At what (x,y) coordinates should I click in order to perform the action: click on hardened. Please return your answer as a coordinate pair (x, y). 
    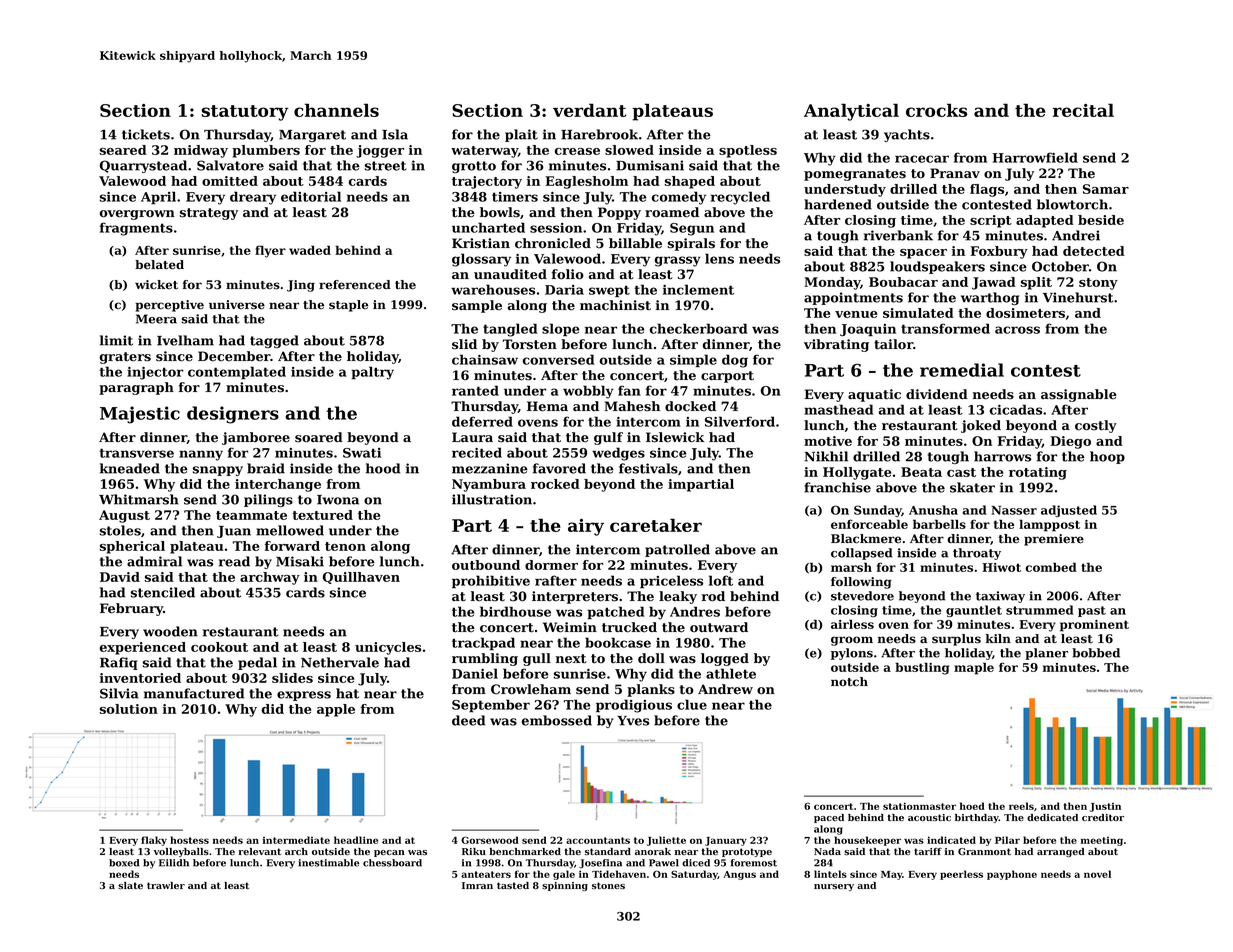
    Looking at the image, I should click on (838, 204).
